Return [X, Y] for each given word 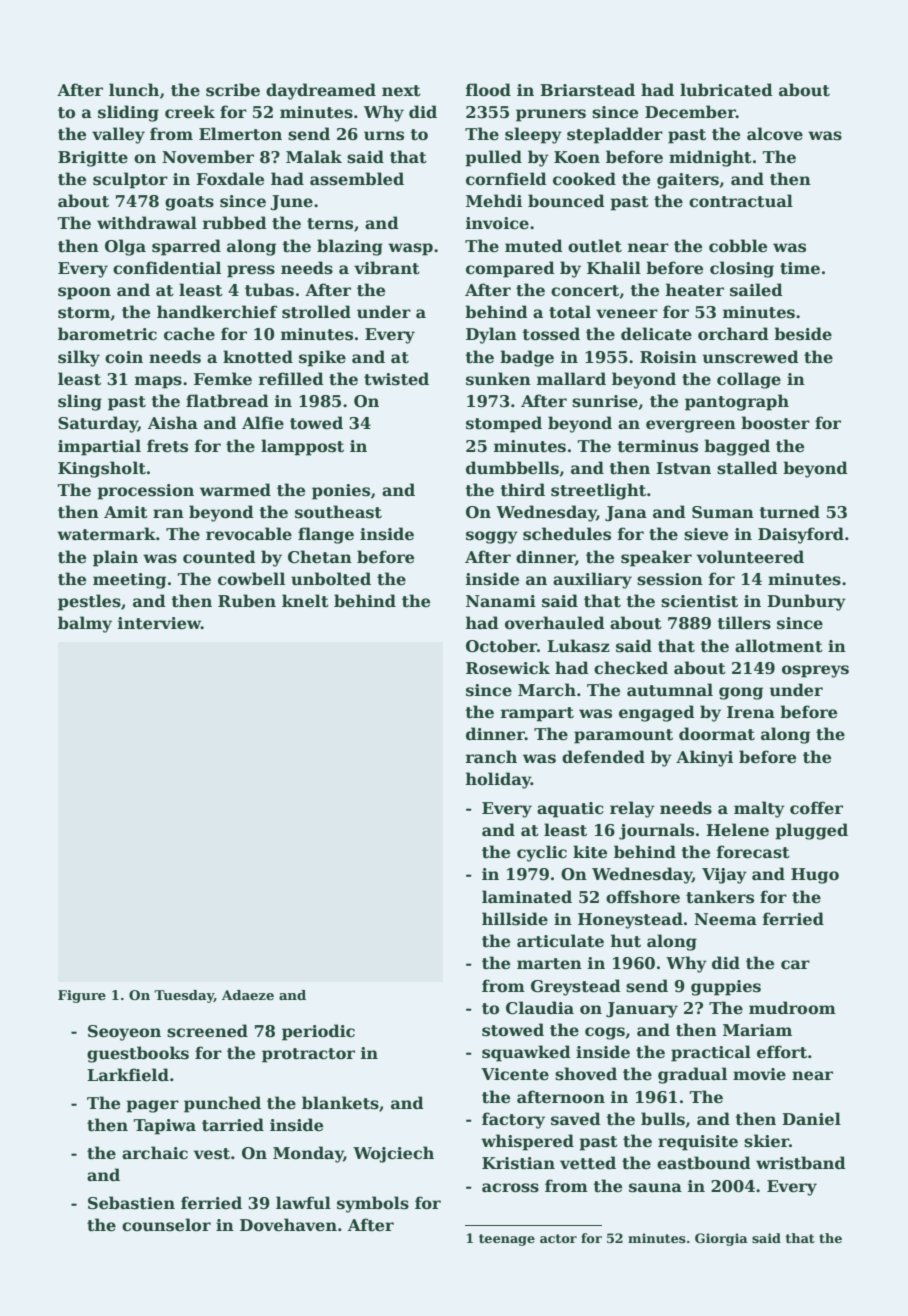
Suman [723, 512]
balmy [85, 624]
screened [207, 1031]
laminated [527, 897]
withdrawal [147, 223]
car [795, 964]
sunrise [605, 401]
